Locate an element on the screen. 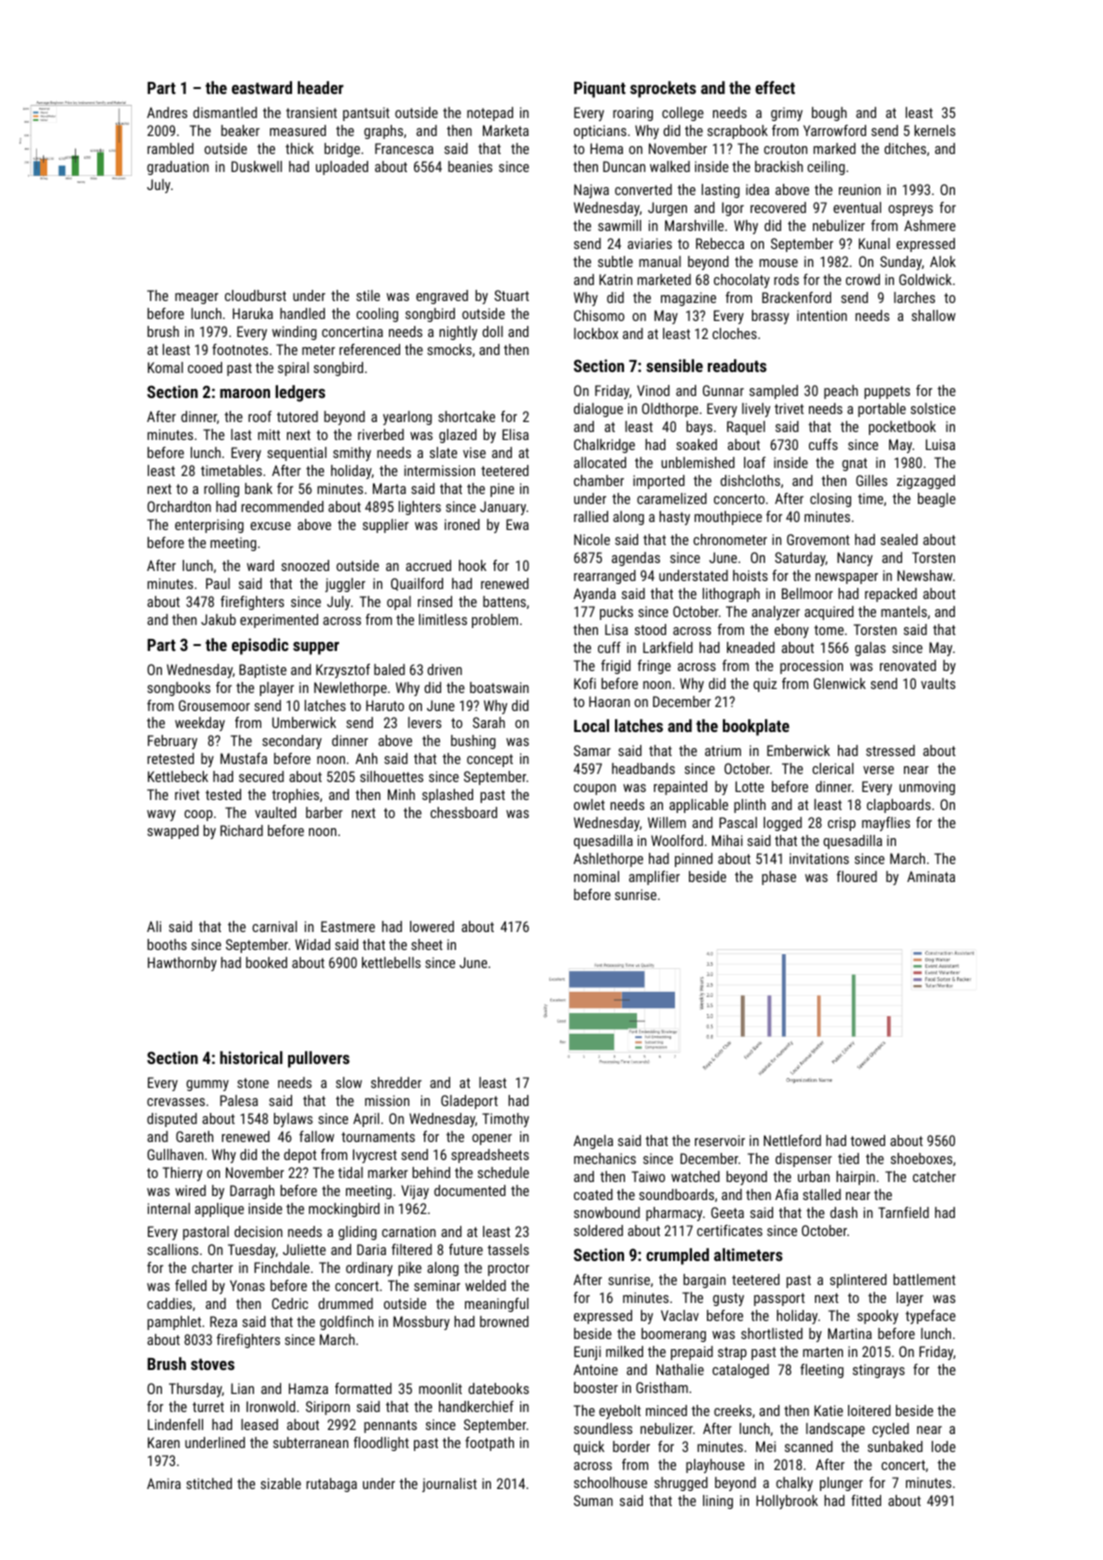  supper is located at coordinates (316, 648).
